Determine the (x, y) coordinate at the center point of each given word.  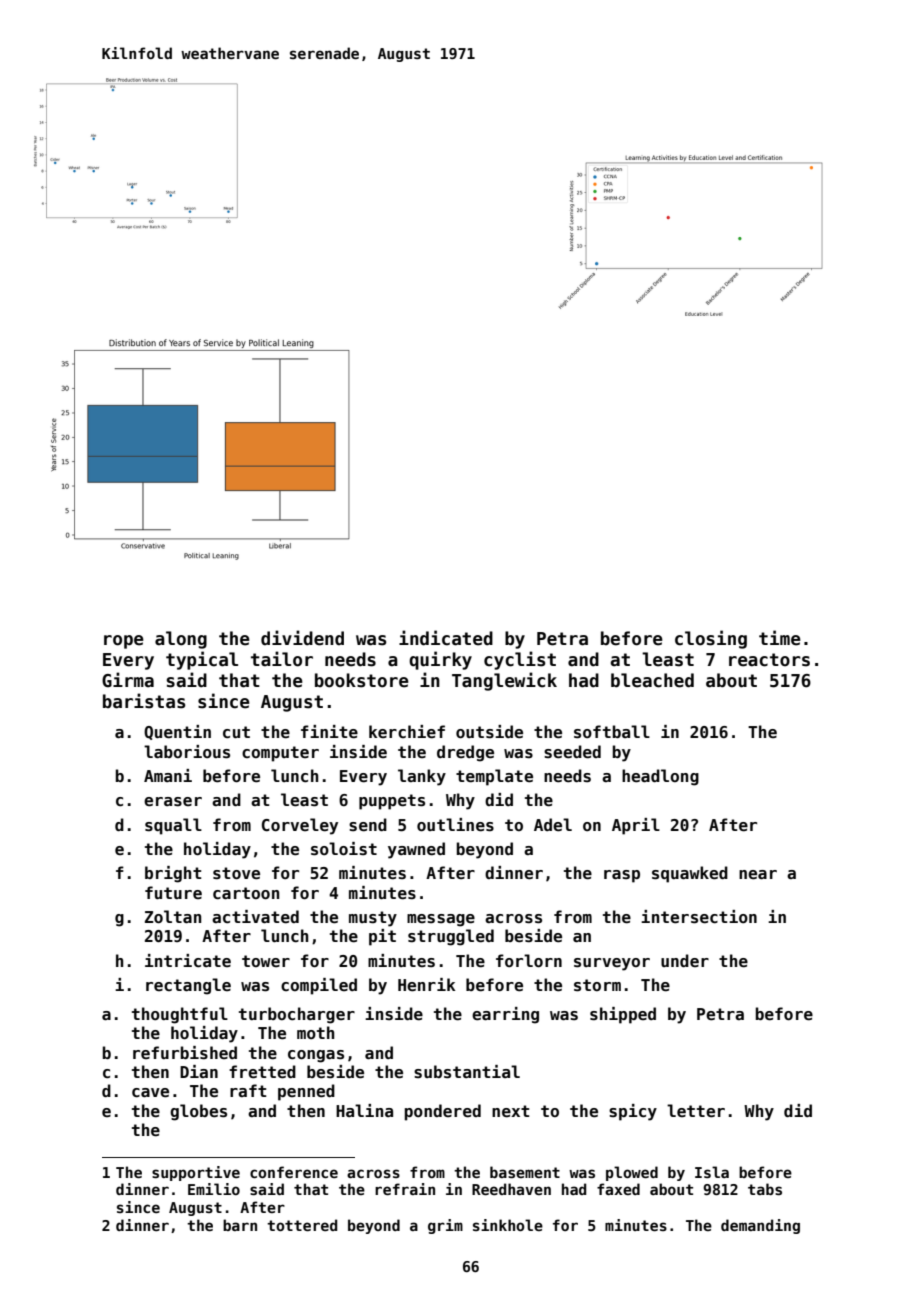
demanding (760, 1226)
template (494, 777)
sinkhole (508, 1225)
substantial (467, 1072)
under (685, 960)
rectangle (188, 986)
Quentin (177, 732)
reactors (769, 660)
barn (240, 1225)
